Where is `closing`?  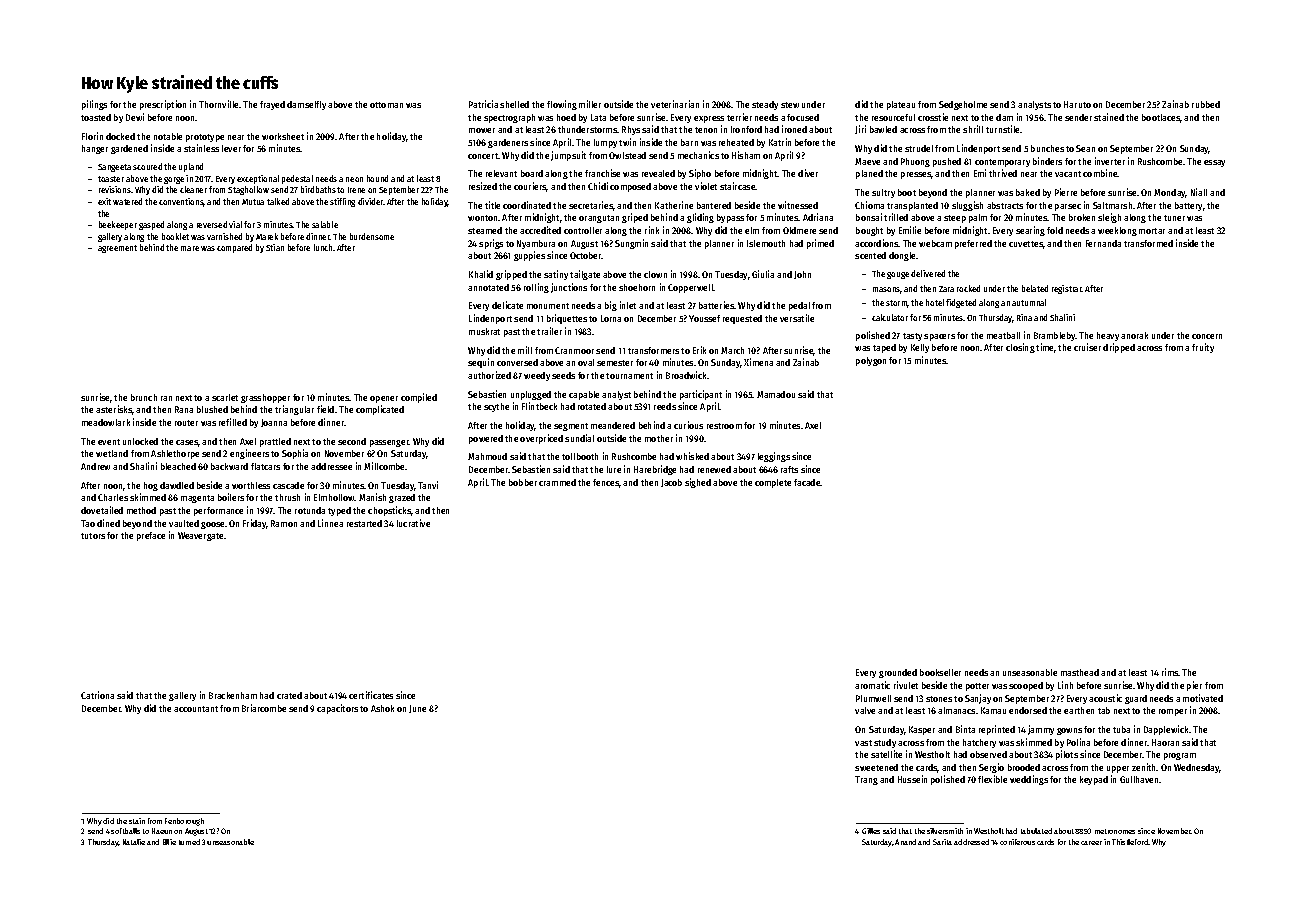
closing is located at coordinates (1020, 348).
